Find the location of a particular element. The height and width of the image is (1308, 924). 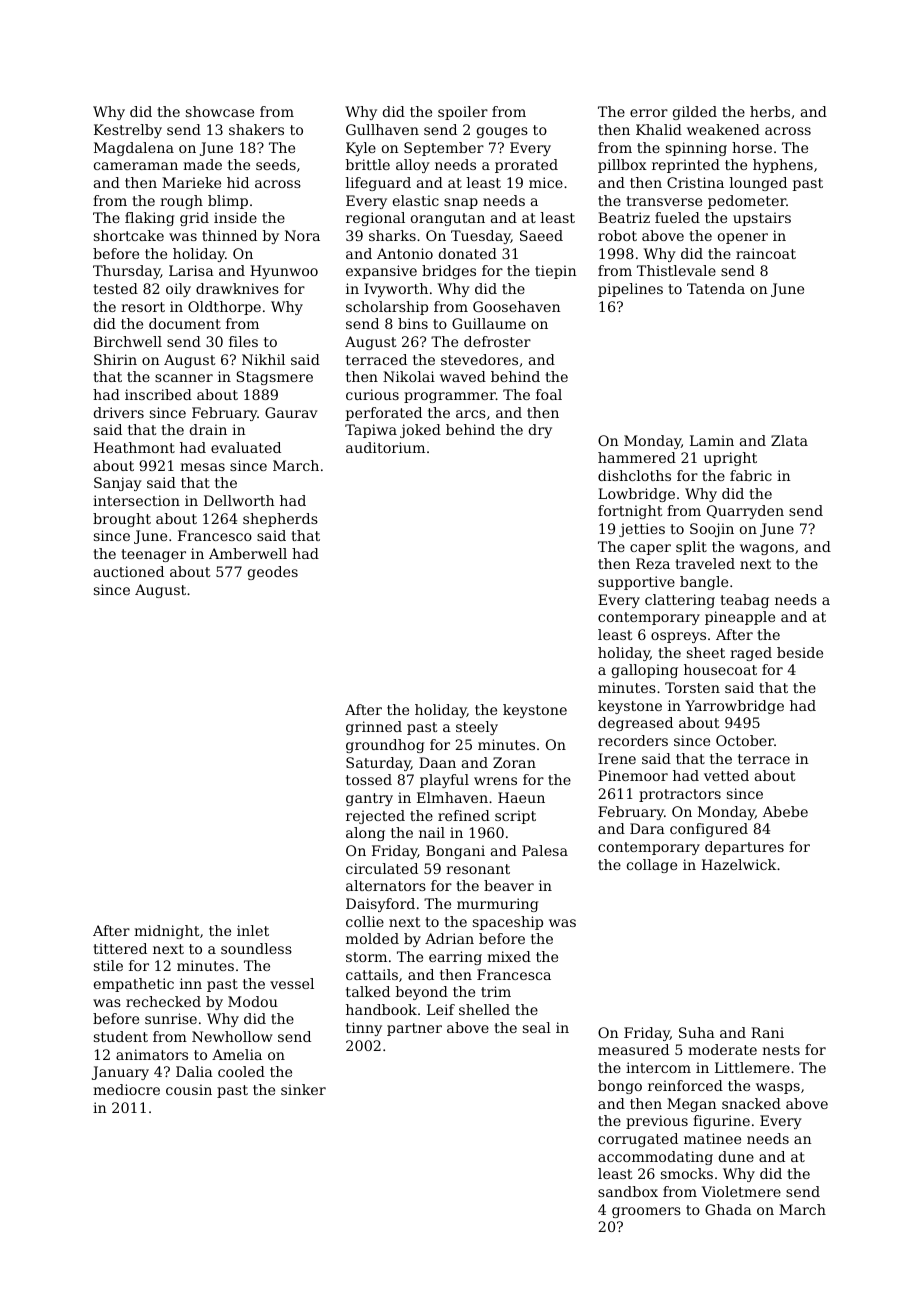

beyond is located at coordinates (422, 993).
